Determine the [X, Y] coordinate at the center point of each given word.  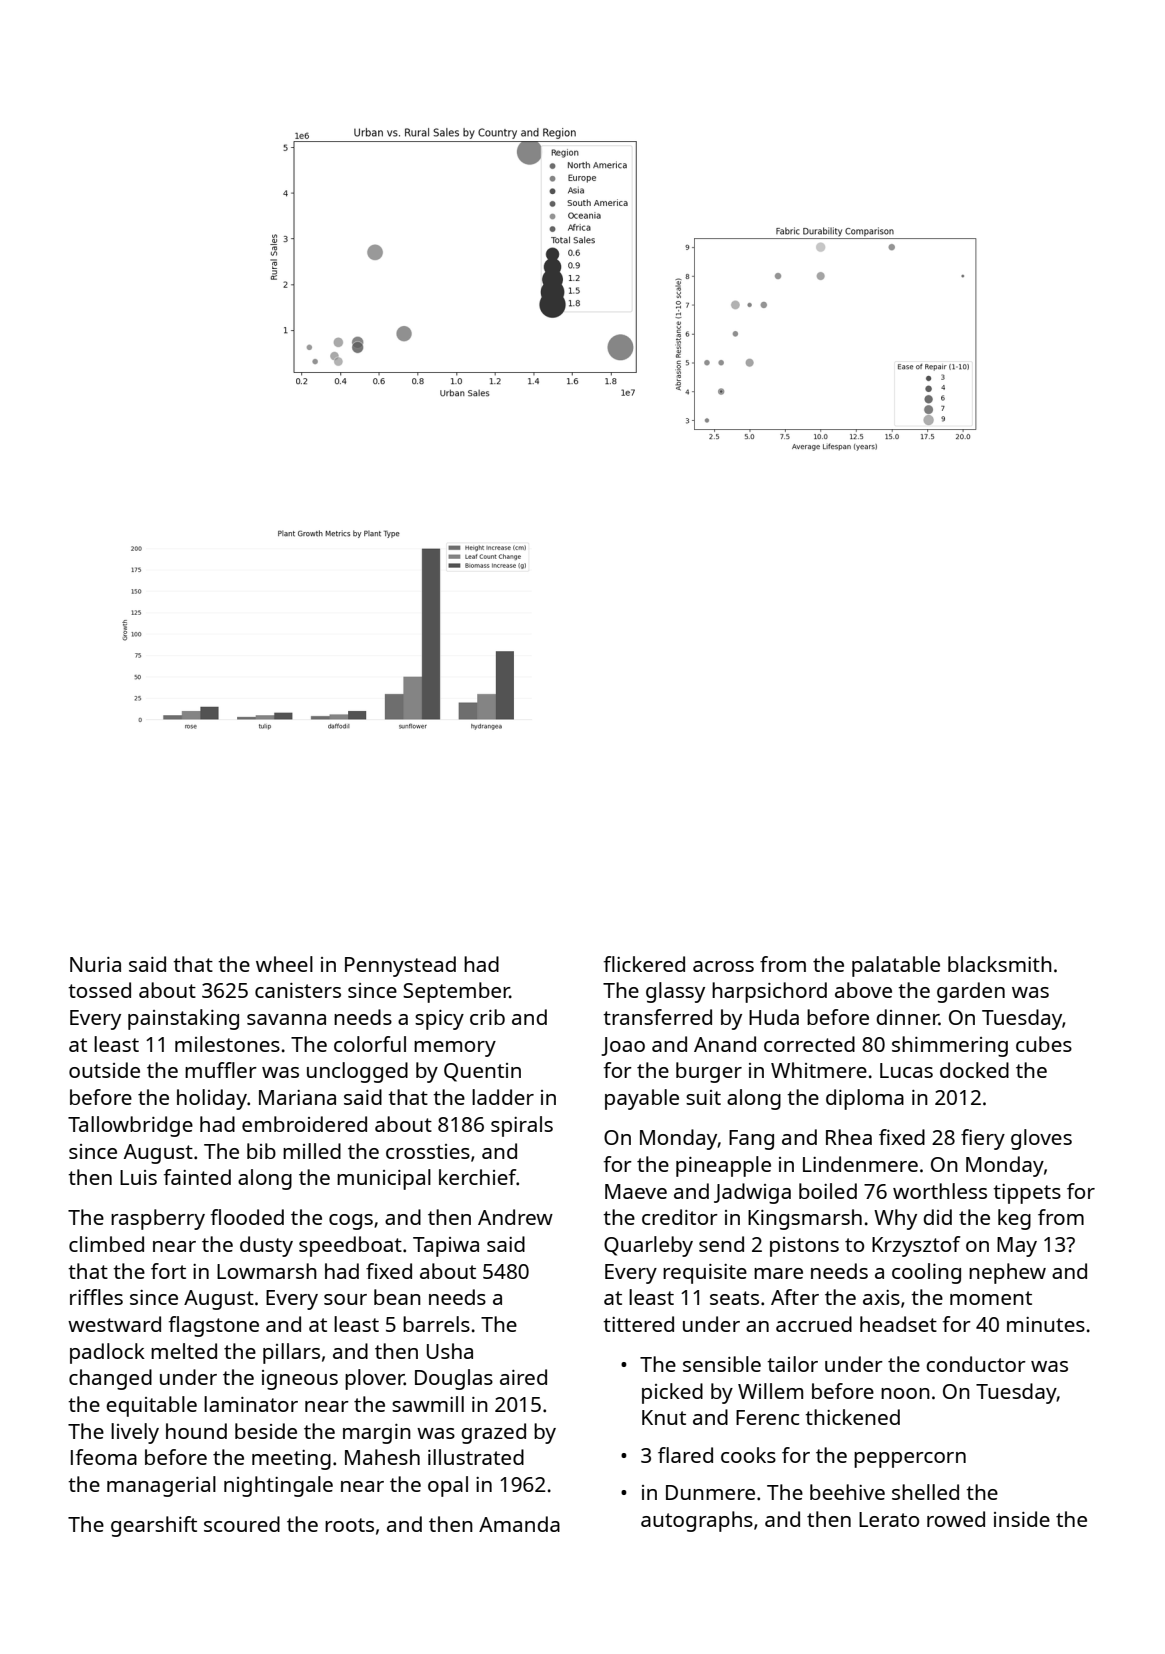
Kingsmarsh [805, 1219]
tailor [792, 1364]
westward [114, 1324]
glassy [675, 992]
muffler [221, 1070]
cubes [1044, 1044]
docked [974, 1070]
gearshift [154, 1526]
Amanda [519, 1524]
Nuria [95, 964]
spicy [439, 1020]
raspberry [158, 1219]
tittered [638, 1324]
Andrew [515, 1217]
